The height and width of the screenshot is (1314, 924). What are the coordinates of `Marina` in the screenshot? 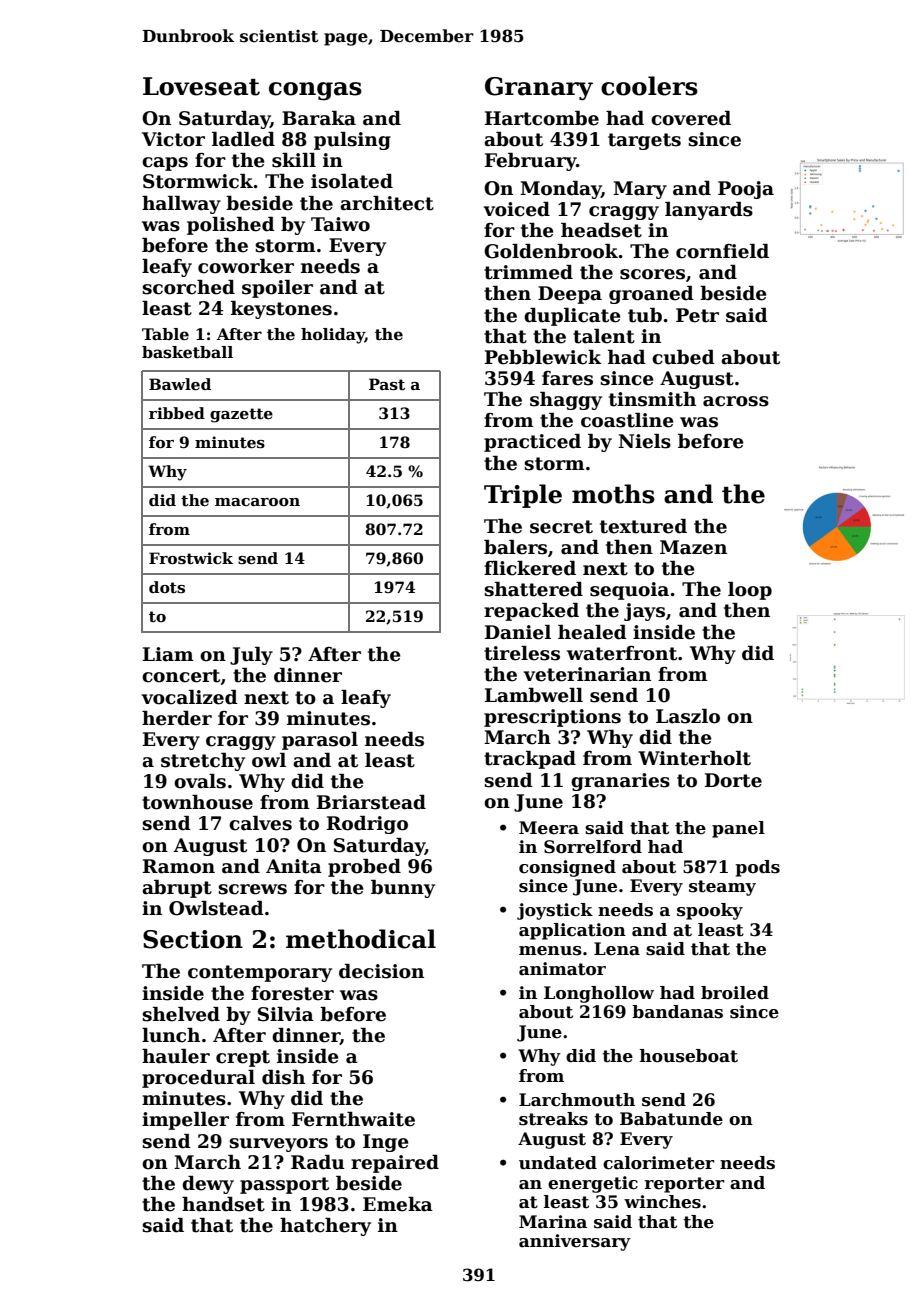 It's located at (553, 1222).
